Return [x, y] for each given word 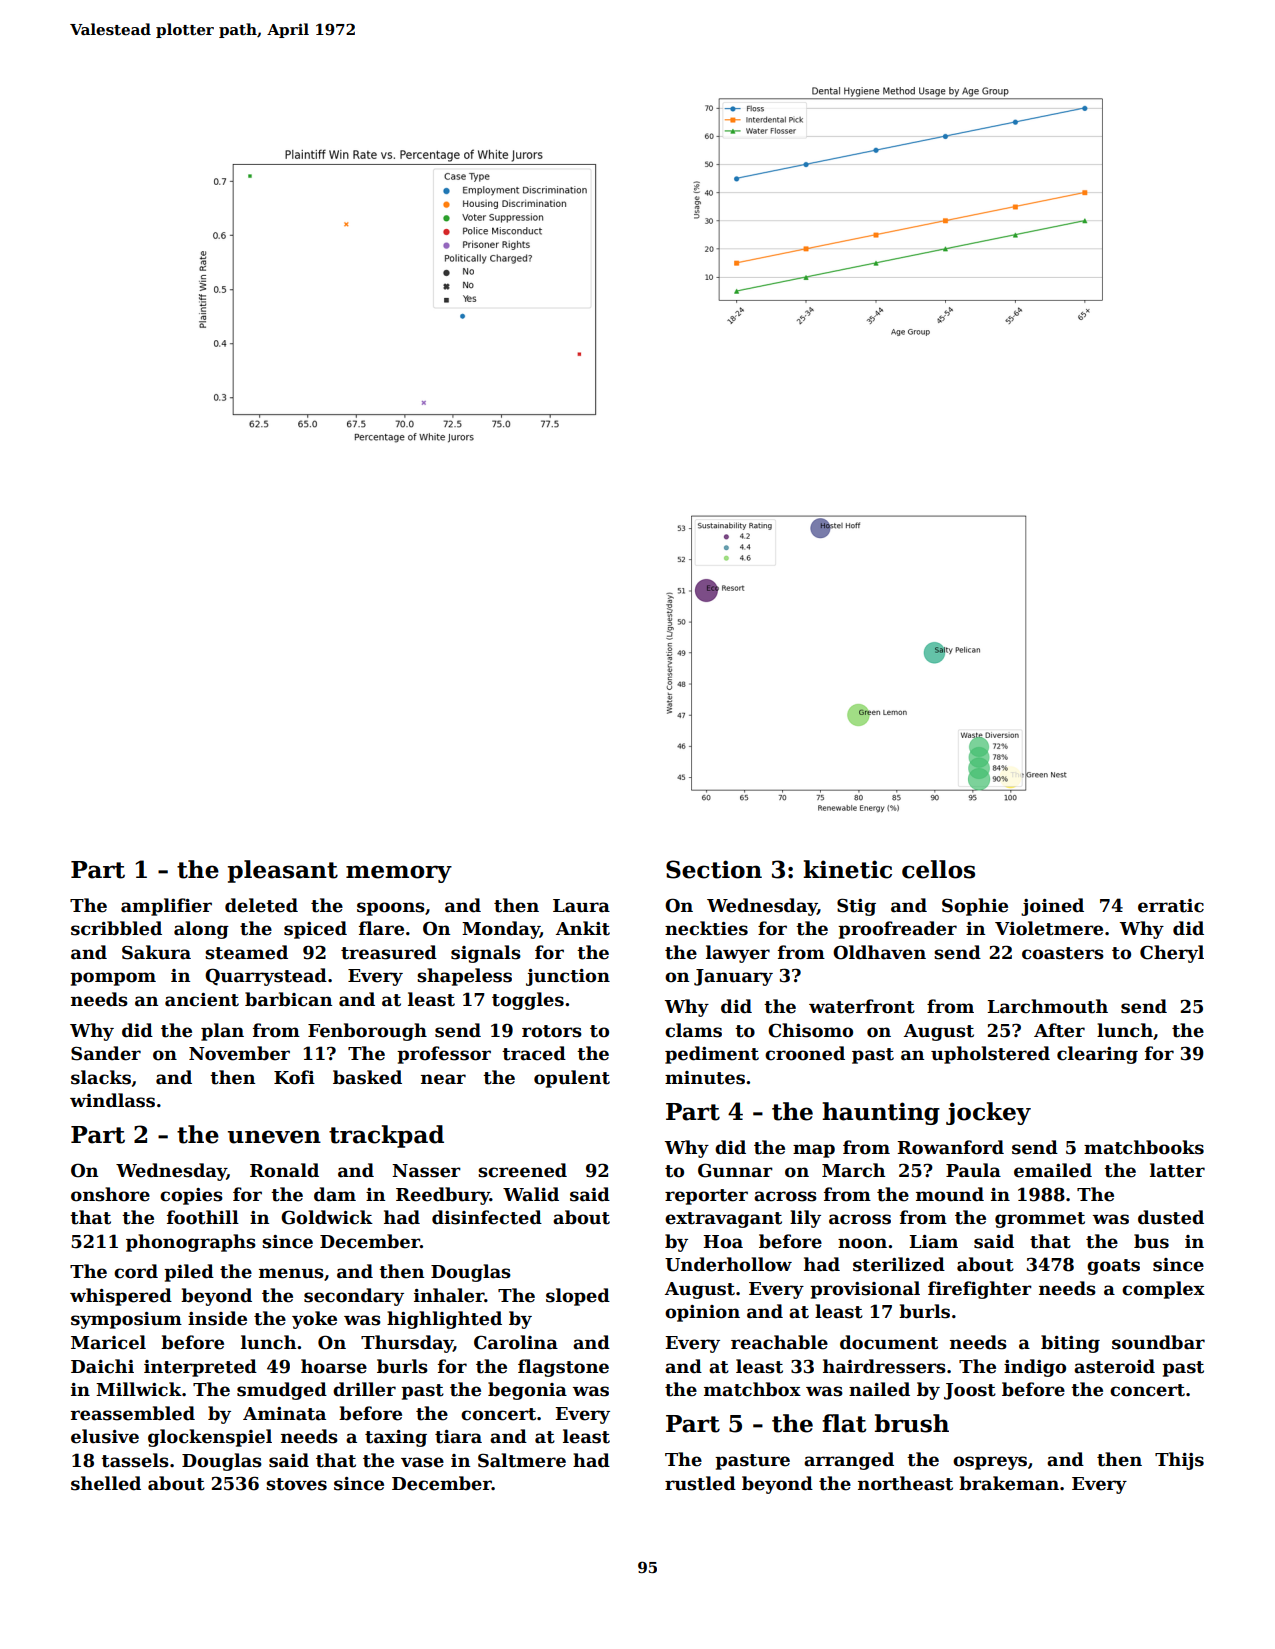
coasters [1063, 953]
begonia [527, 1391]
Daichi [102, 1366]
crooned [805, 1053]
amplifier [166, 907]
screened [522, 1170]
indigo [1035, 1368]
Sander [106, 1053]
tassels [135, 1460]
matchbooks [1144, 1147]
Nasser [426, 1171]
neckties [706, 928]
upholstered [990, 1055]
